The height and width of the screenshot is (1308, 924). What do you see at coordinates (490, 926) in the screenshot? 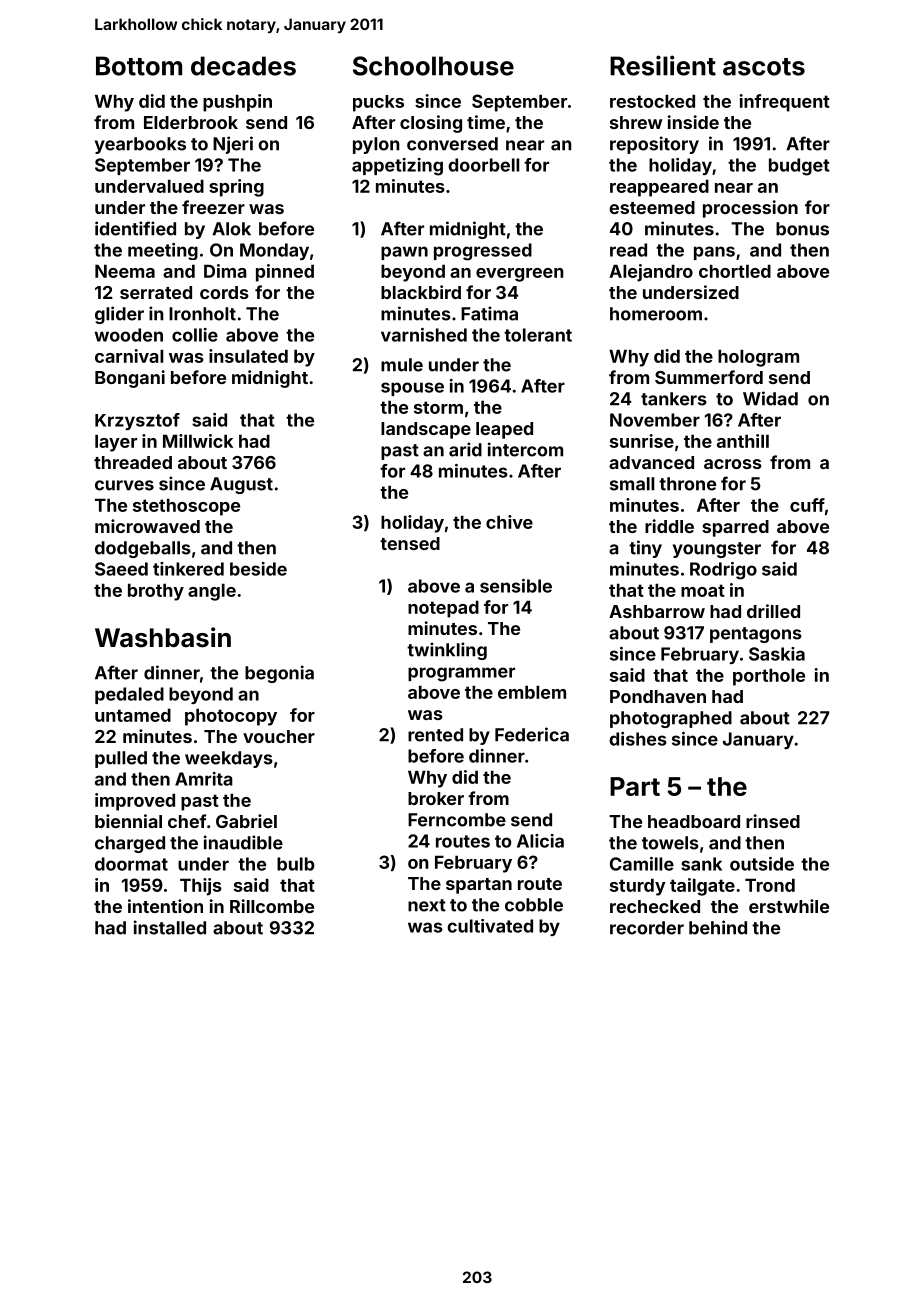
I see `cultivated` at bounding box center [490, 926].
